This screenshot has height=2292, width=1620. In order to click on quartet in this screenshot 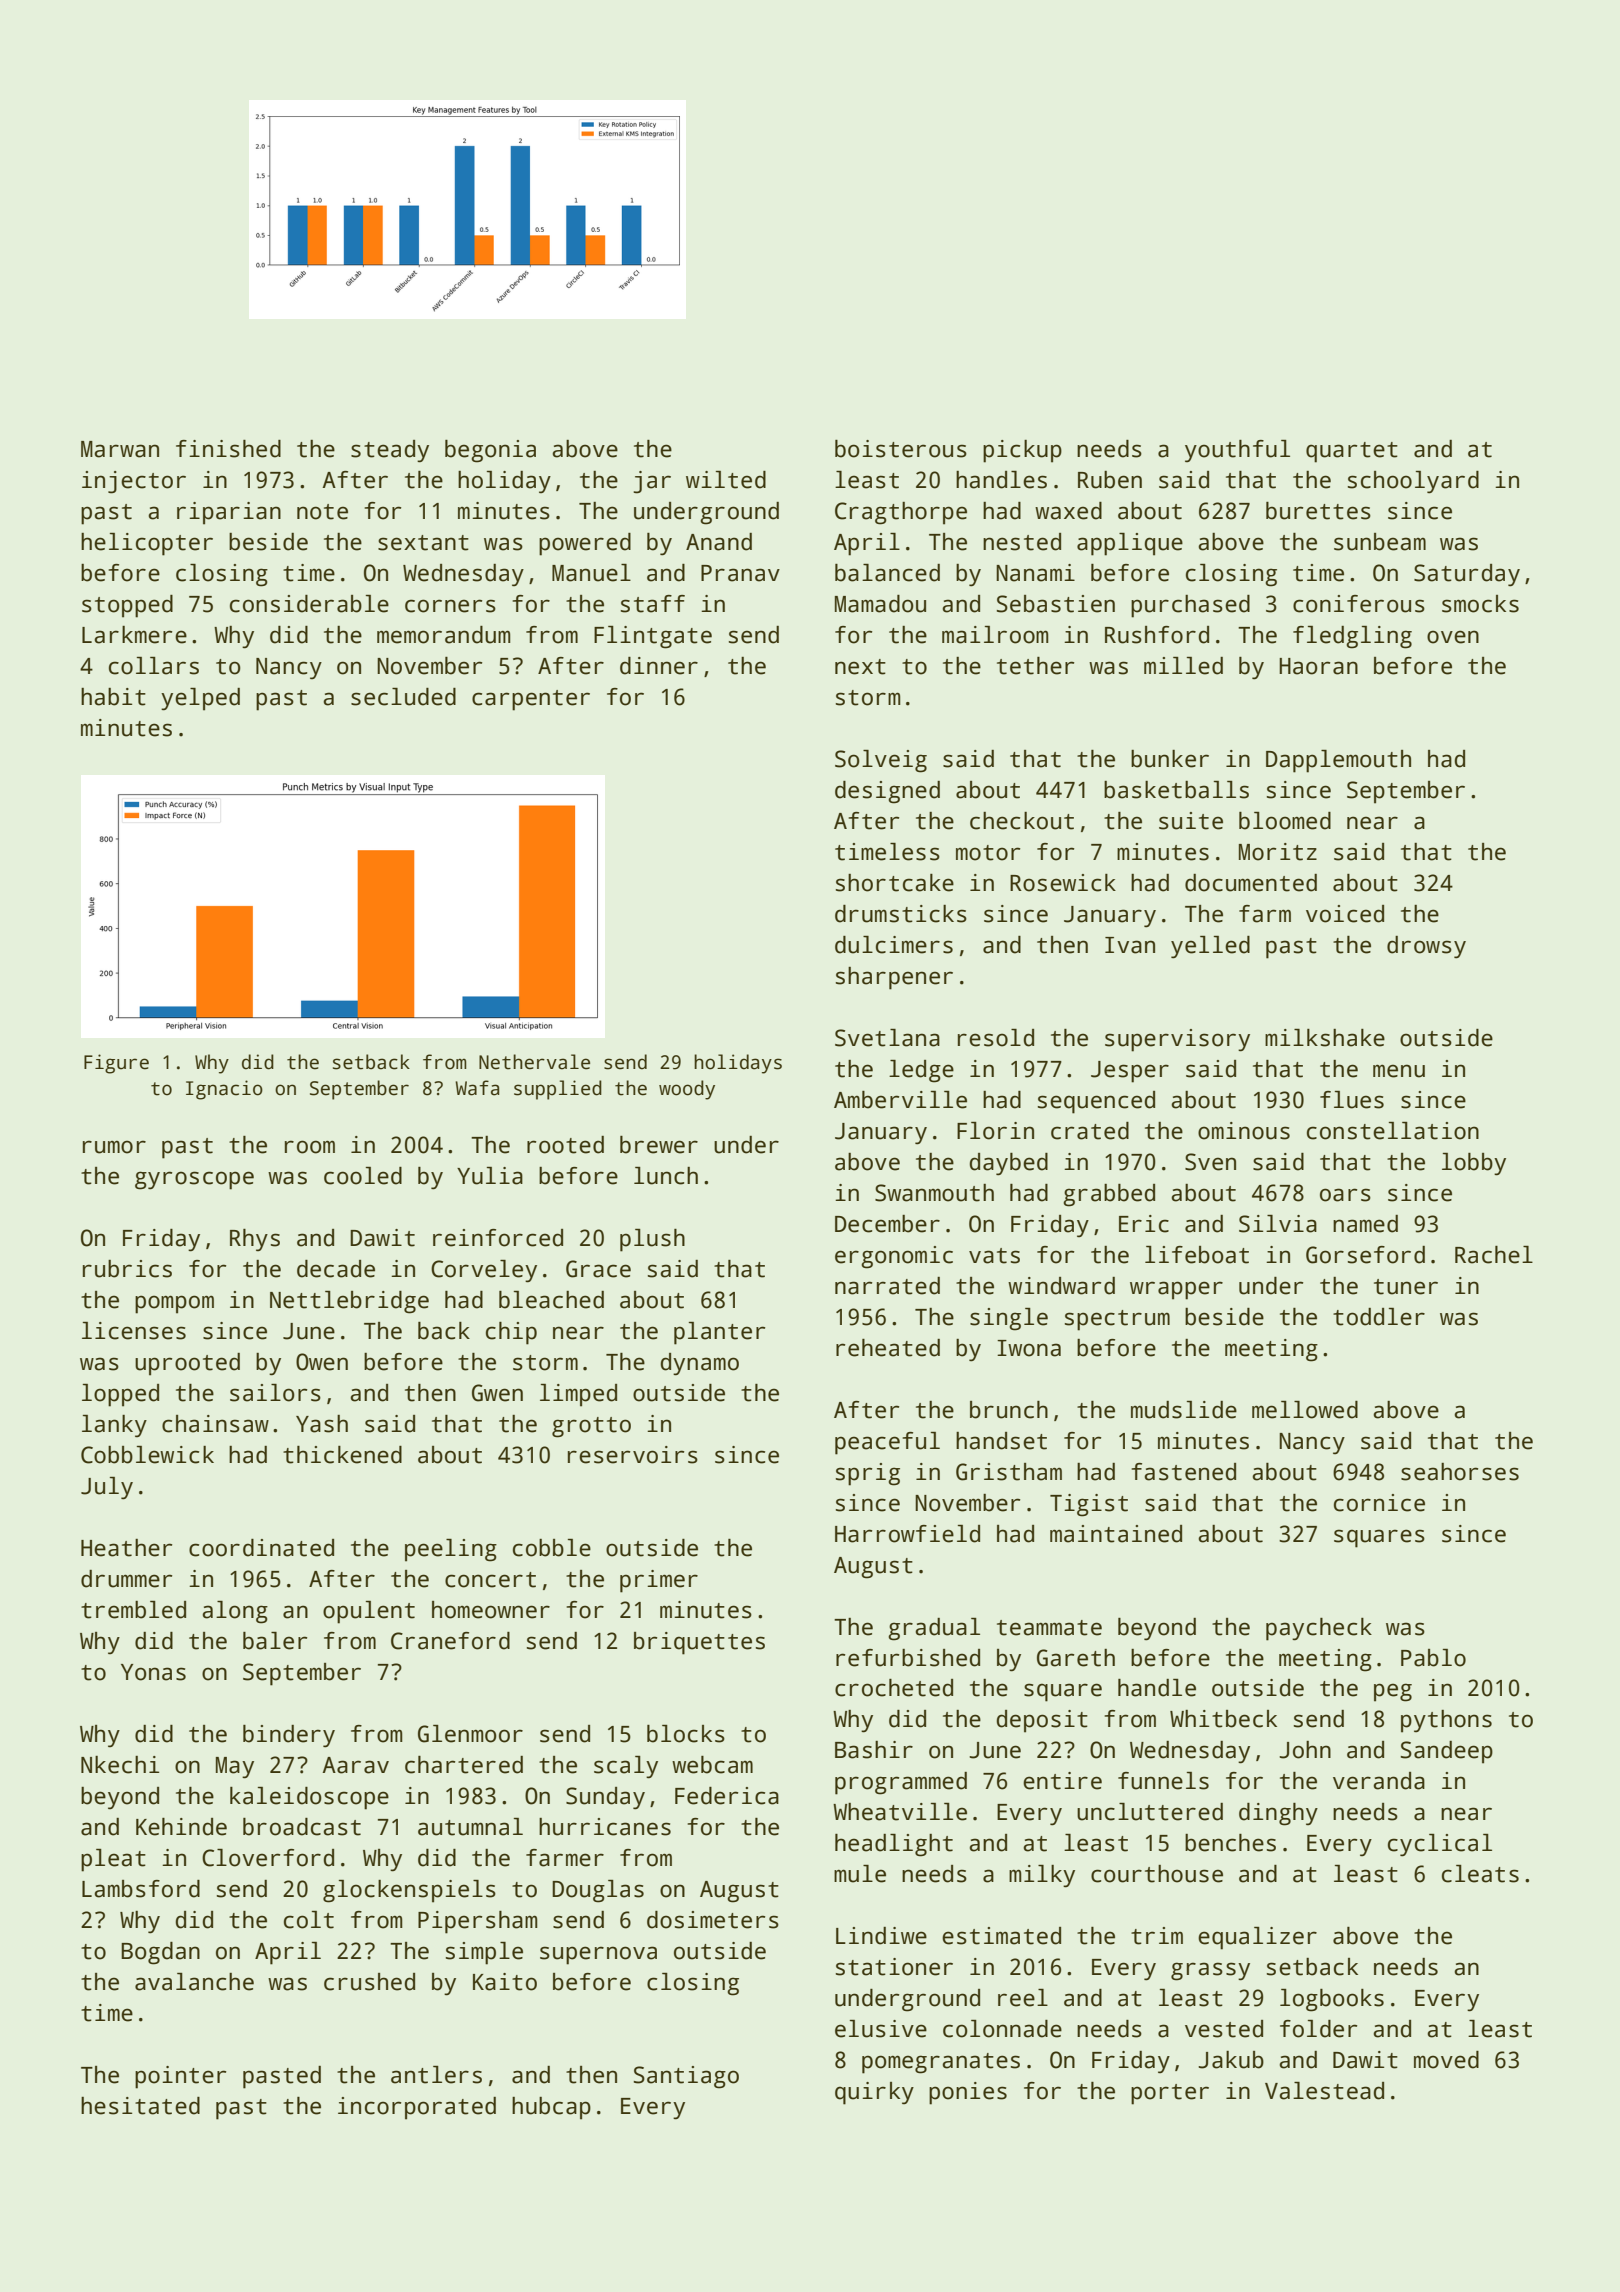, I will do `click(1352, 452)`.
